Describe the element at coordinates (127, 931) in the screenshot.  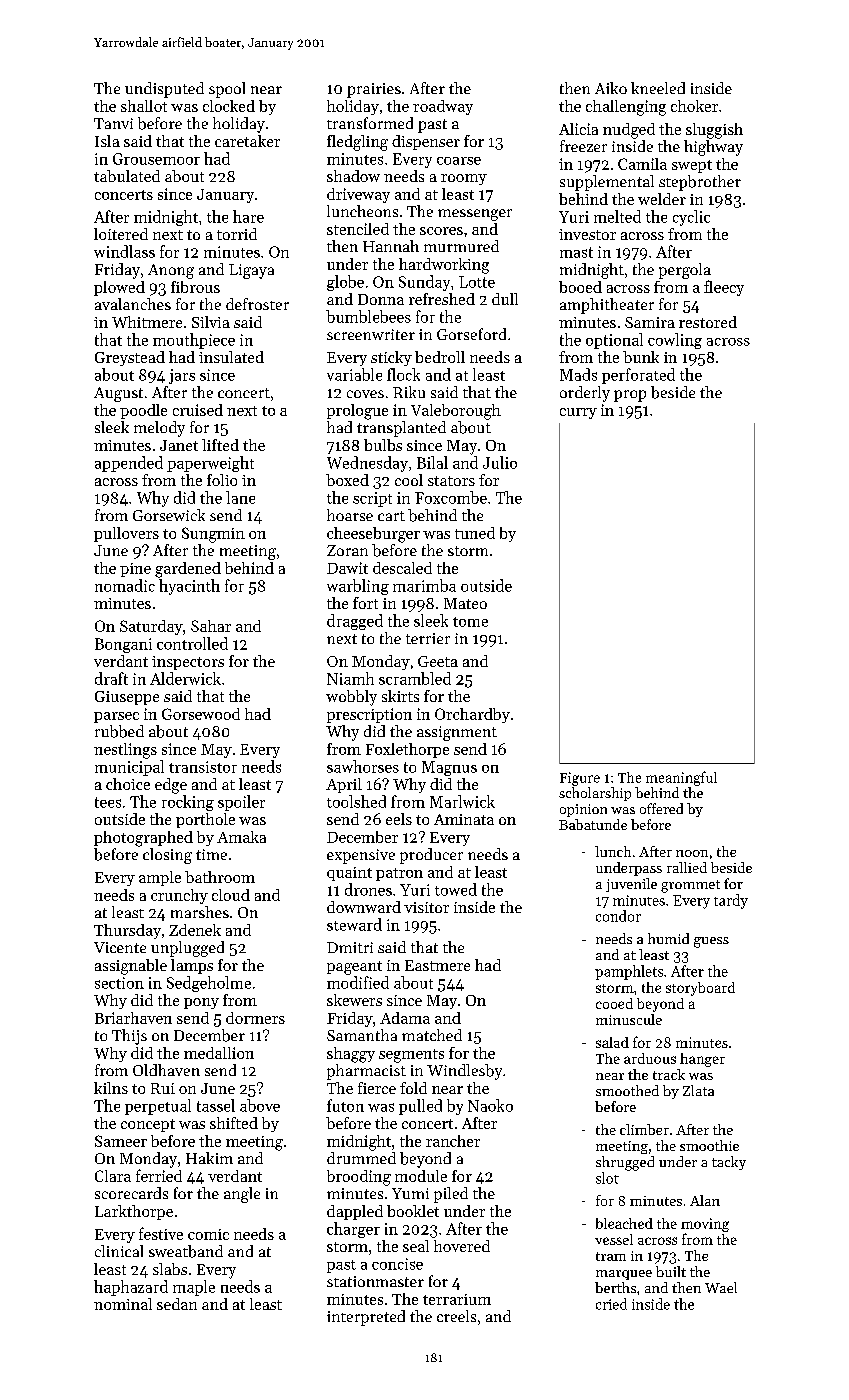
I see `Thursday` at that location.
